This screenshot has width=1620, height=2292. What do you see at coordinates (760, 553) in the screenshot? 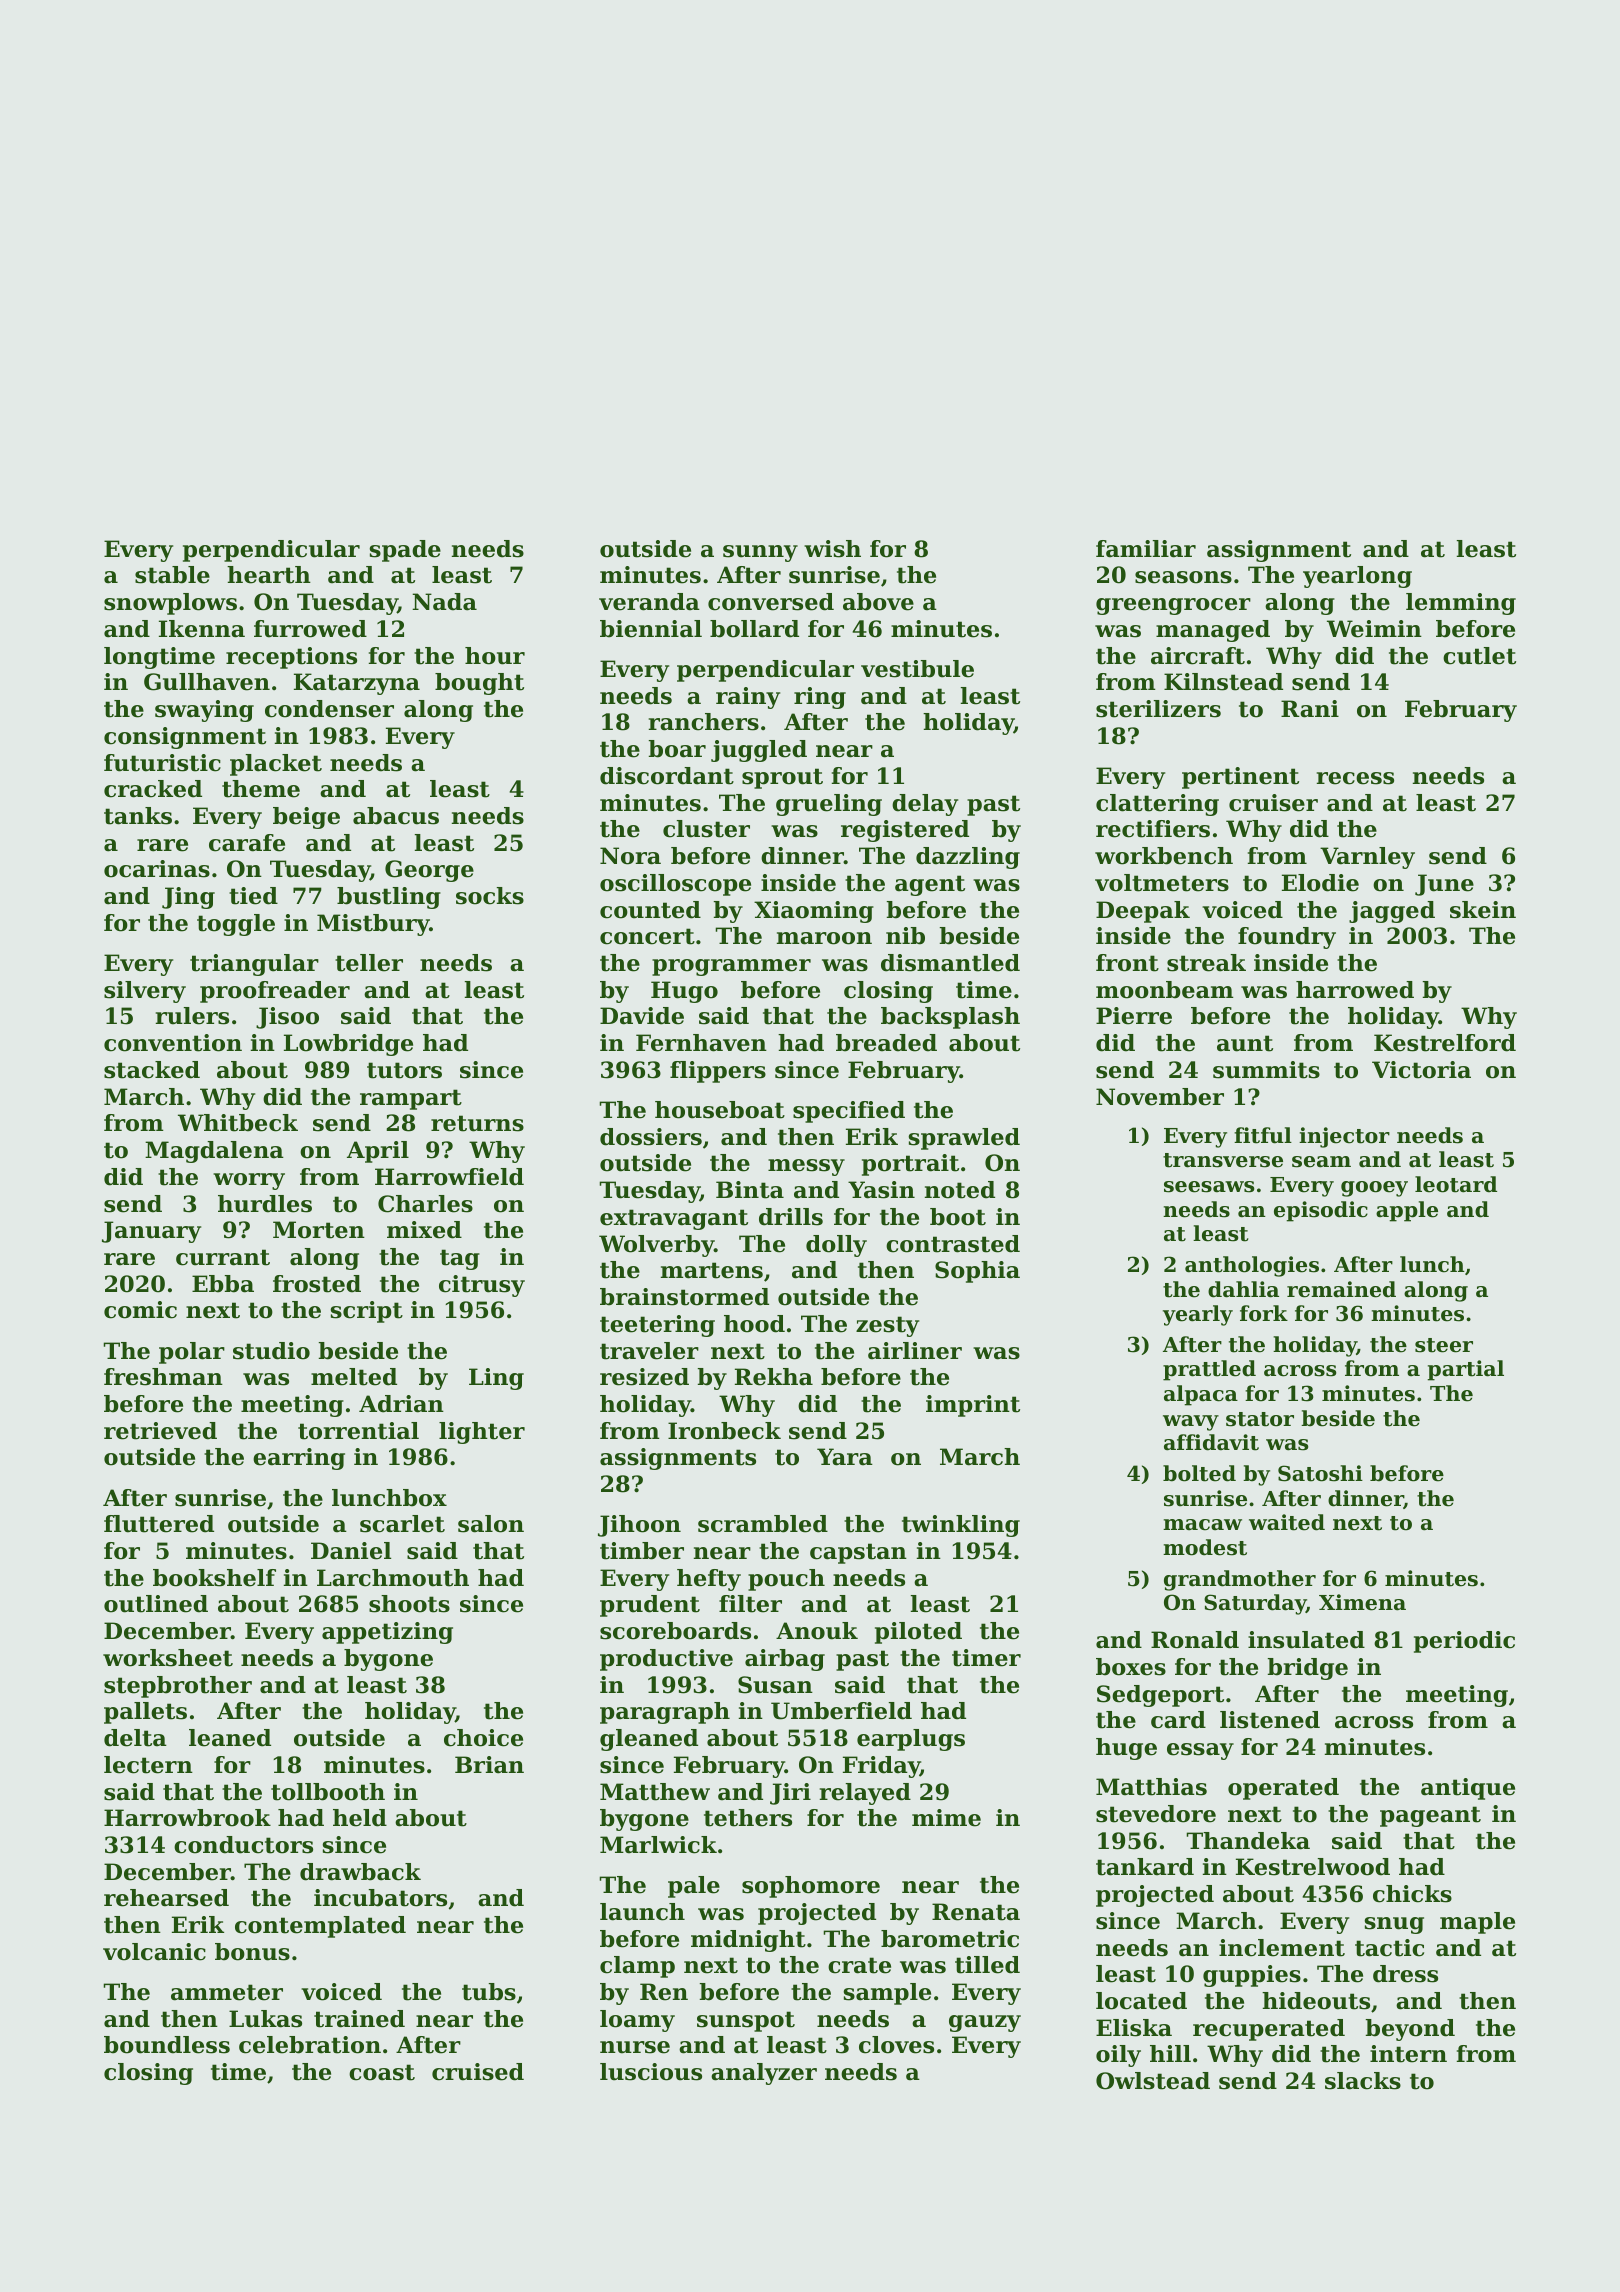
I see `sunny` at bounding box center [760, 553].
